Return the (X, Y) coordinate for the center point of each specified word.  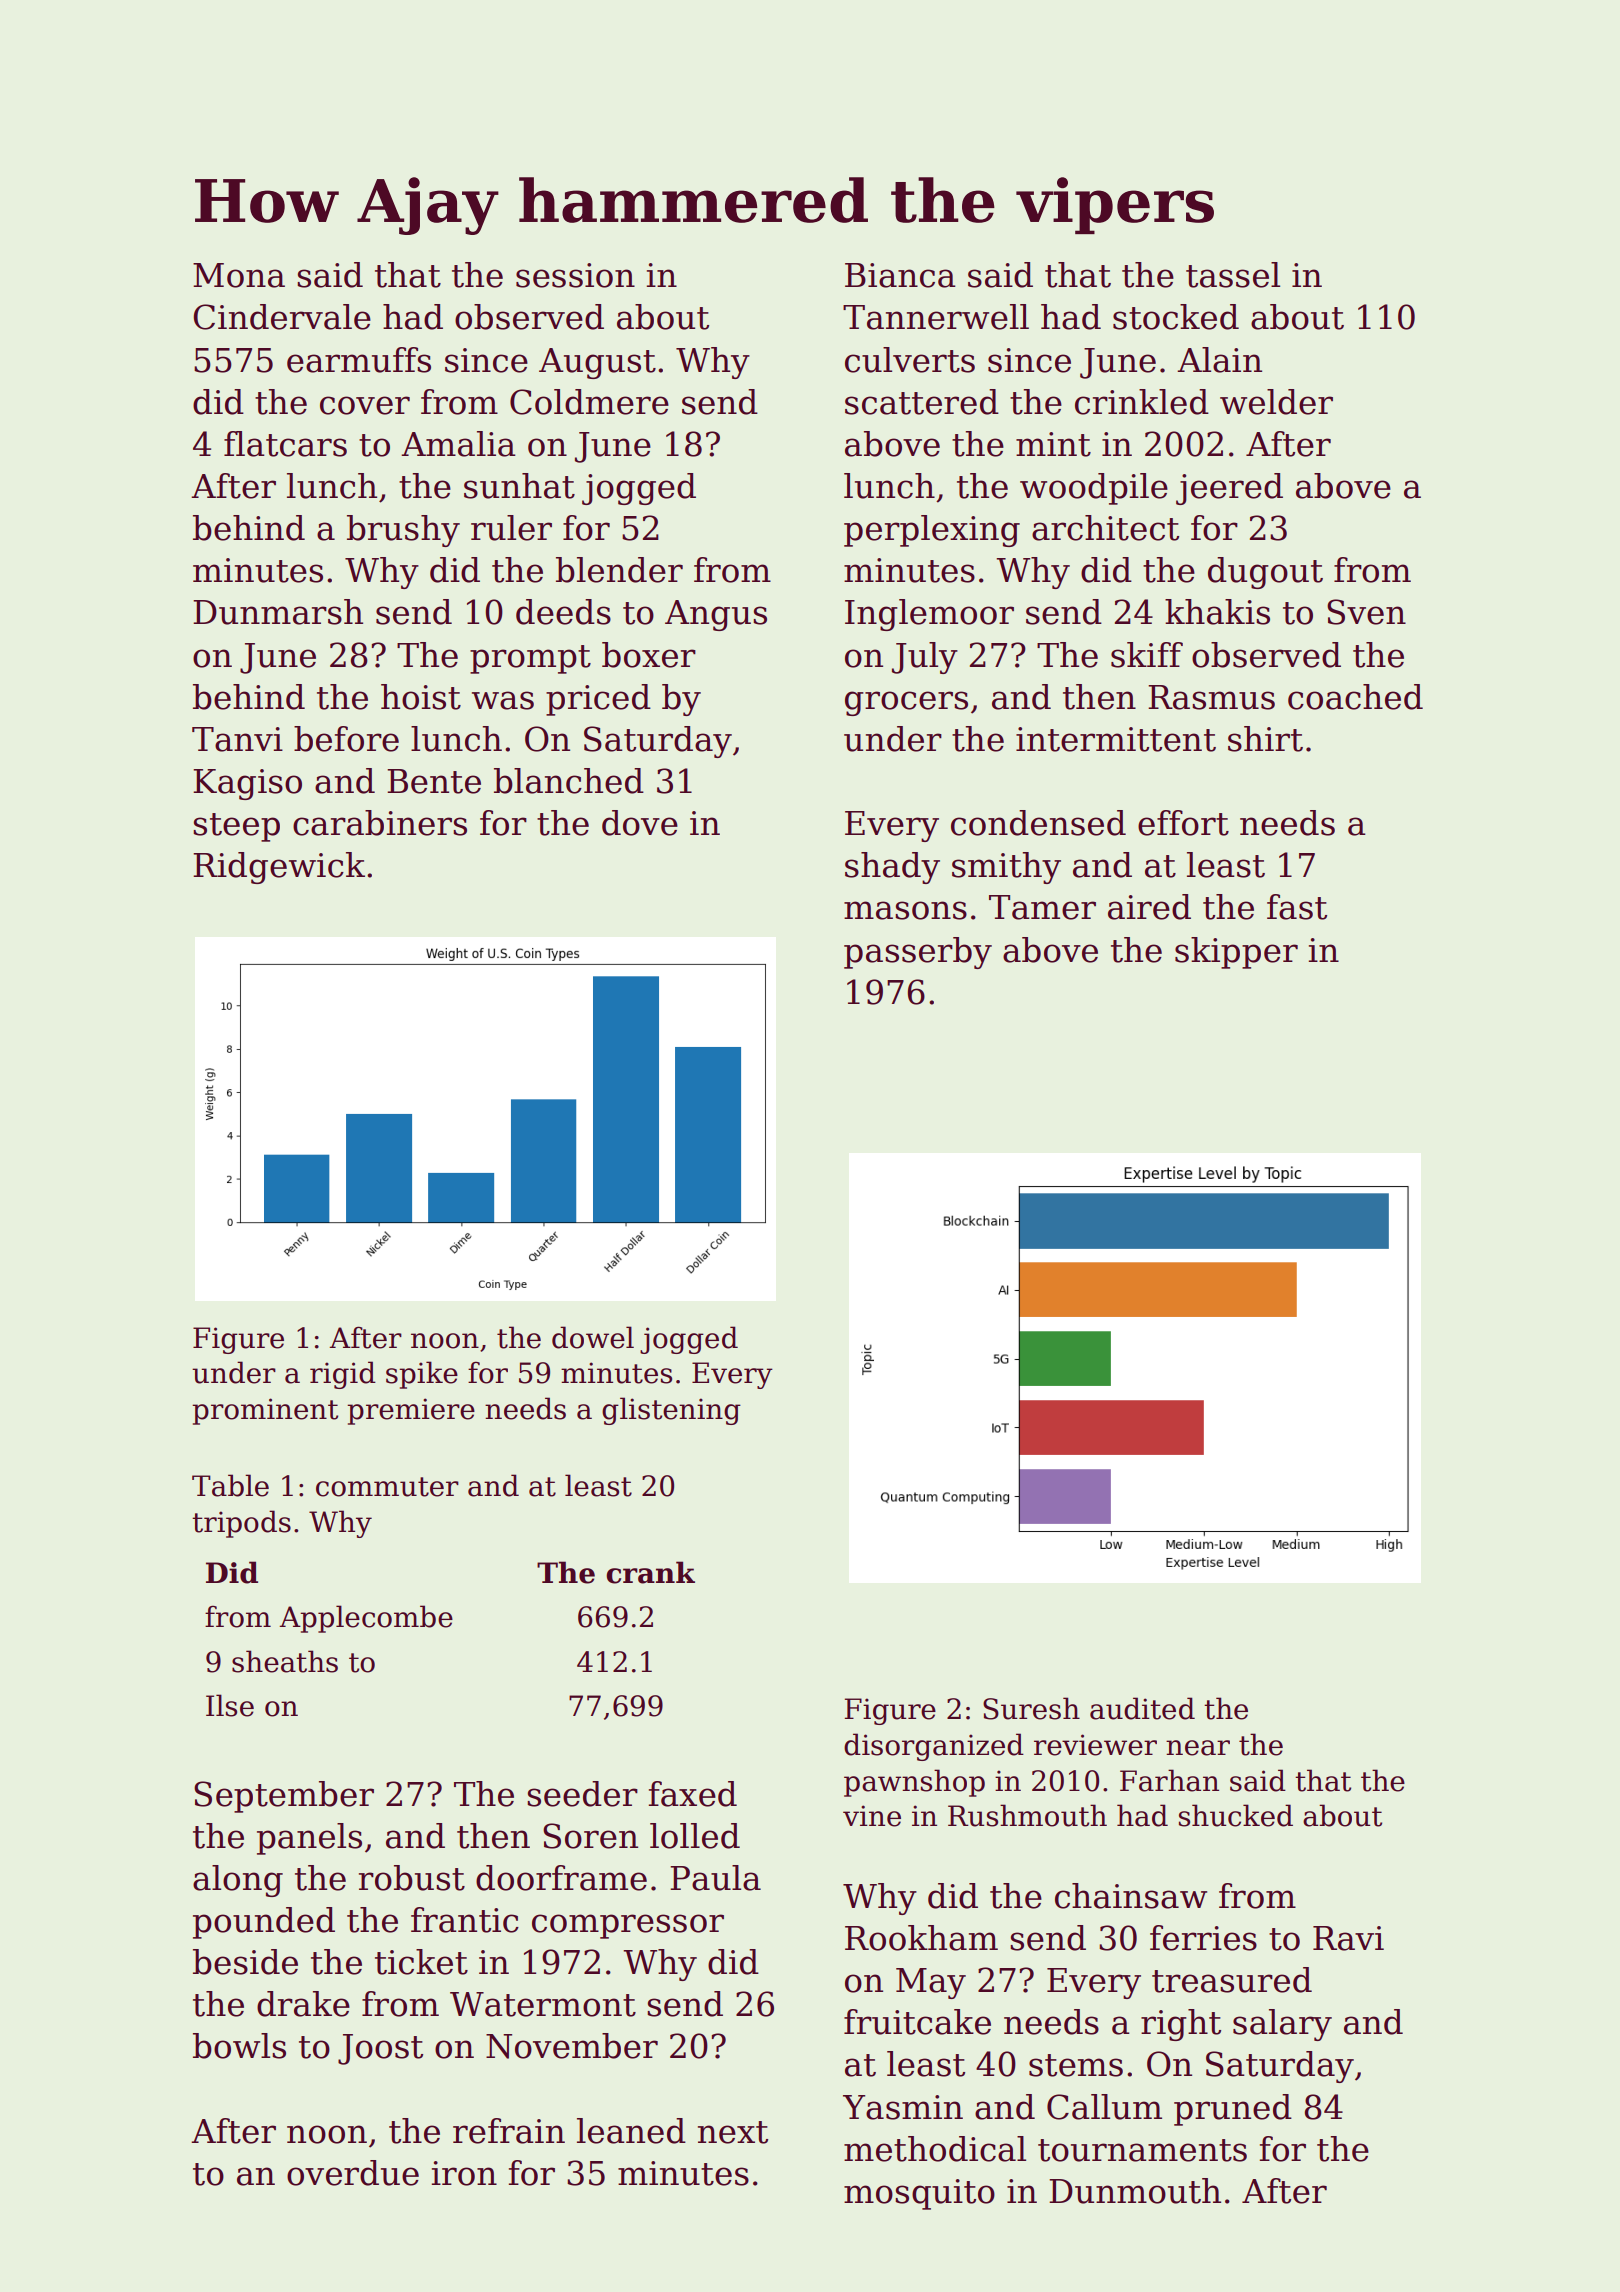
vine (872, 1816)
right (1181, 2025)
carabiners (380, 823)
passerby (918, 953)
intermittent (1116, 739)
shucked (1236, 1815)
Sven (1366, 612)
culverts (910, 360)
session (575, 275)
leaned (631, 2131)
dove (640, 823)
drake (303, 2004)
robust (412, 1878)
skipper (1236, 953)
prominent (265, 1411)
